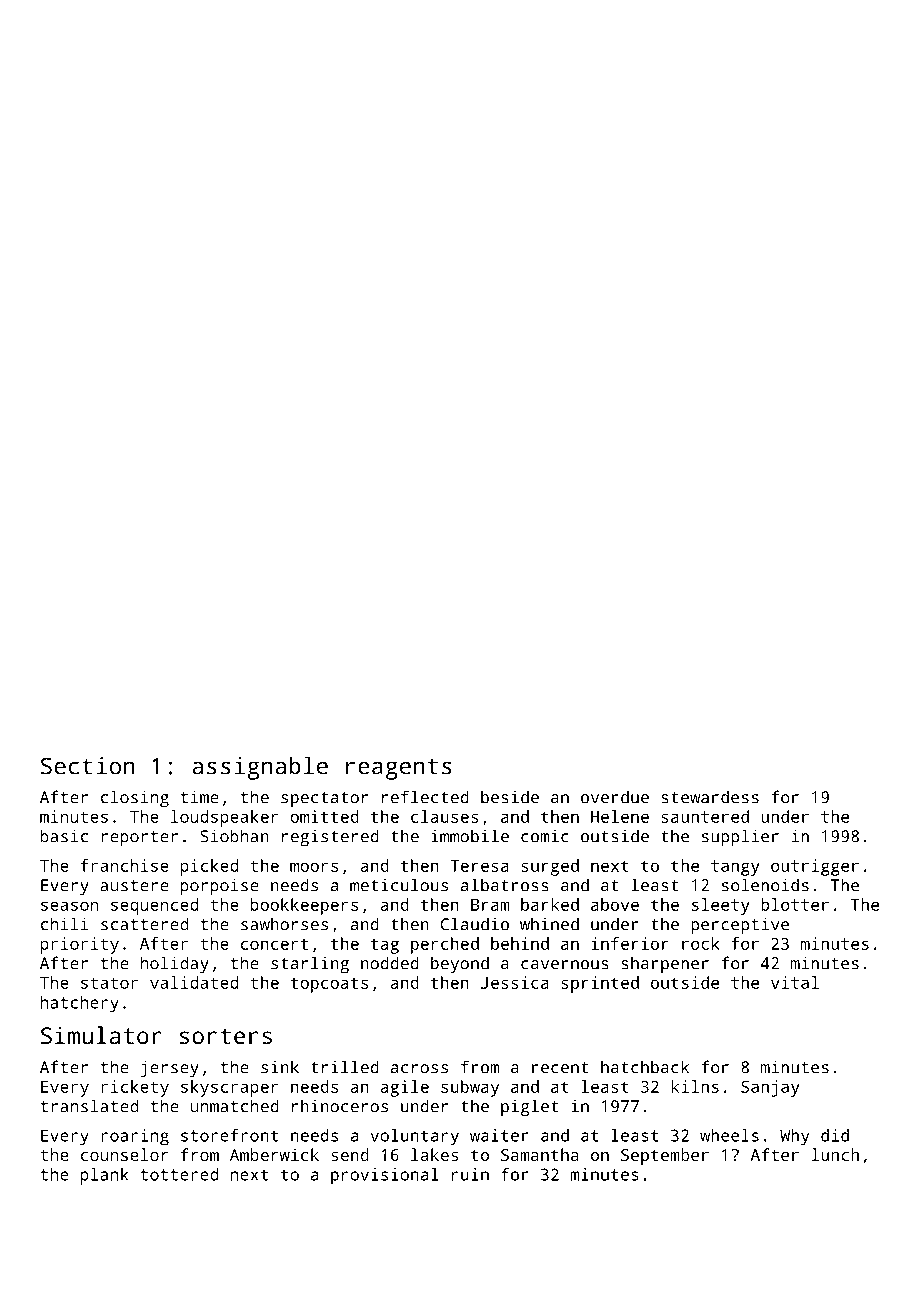 Image resolution: width=924 pixels, height=1308 pixels. What do you see at coordinates (399, 769) in the page?
I see `reagents` at bounding box center [399, 769].
